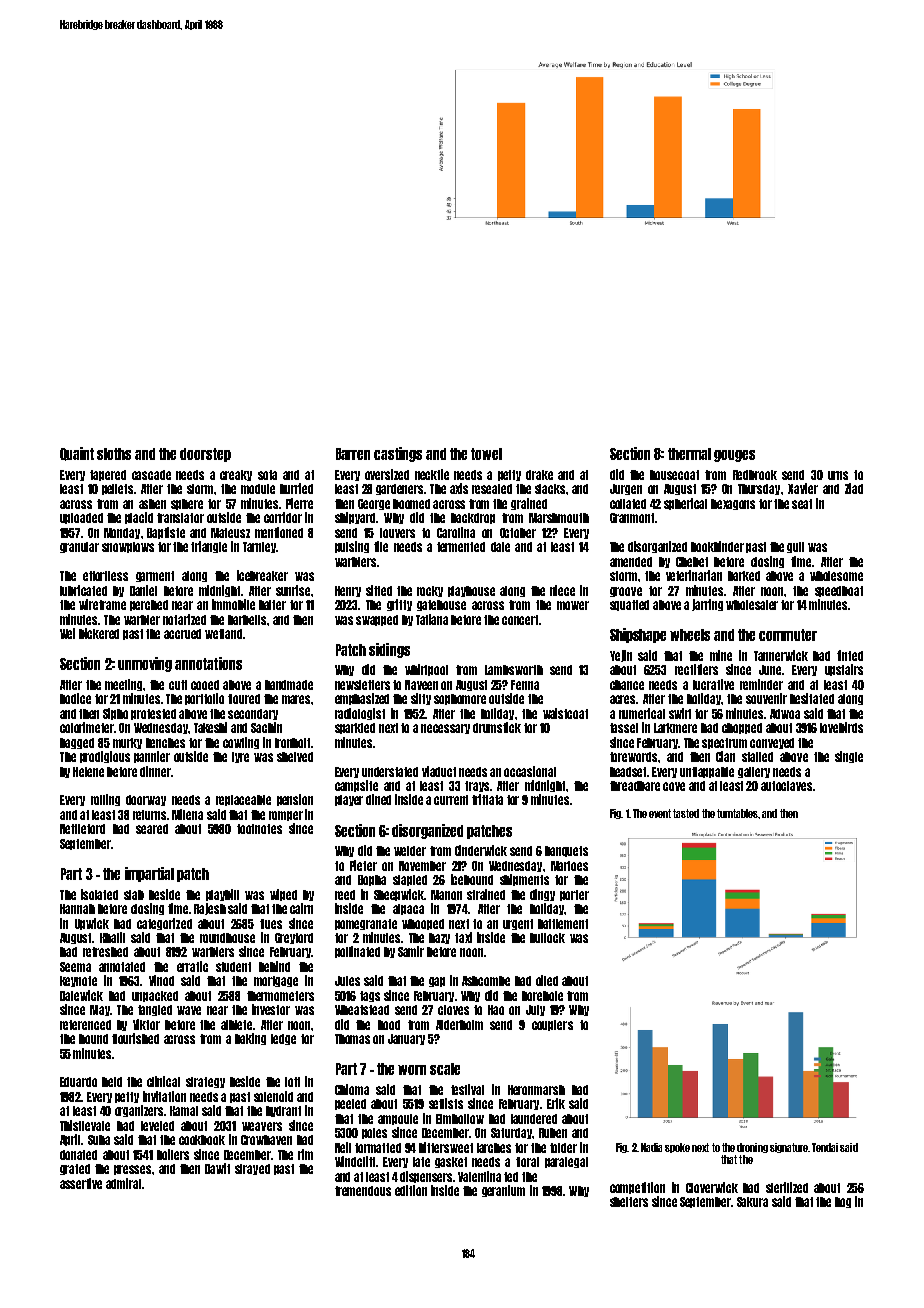 The height and width of the screenshot is (1308, 924). What do you see at coordinates (563, 924) in the screenshot?
I see `battlement` at bounding box center [563, 924].
